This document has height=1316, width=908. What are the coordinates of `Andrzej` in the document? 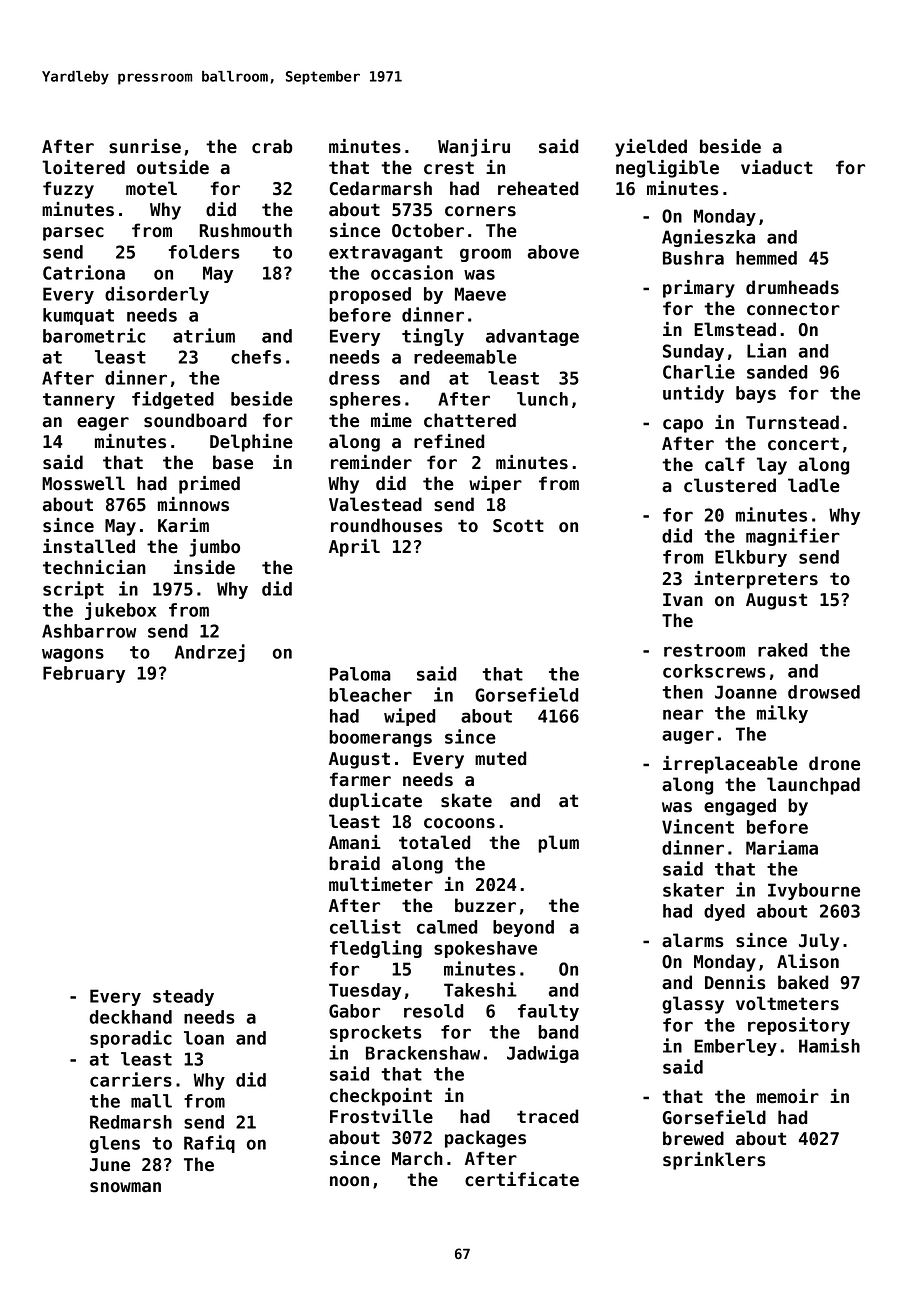 It's located at (210, 653).
